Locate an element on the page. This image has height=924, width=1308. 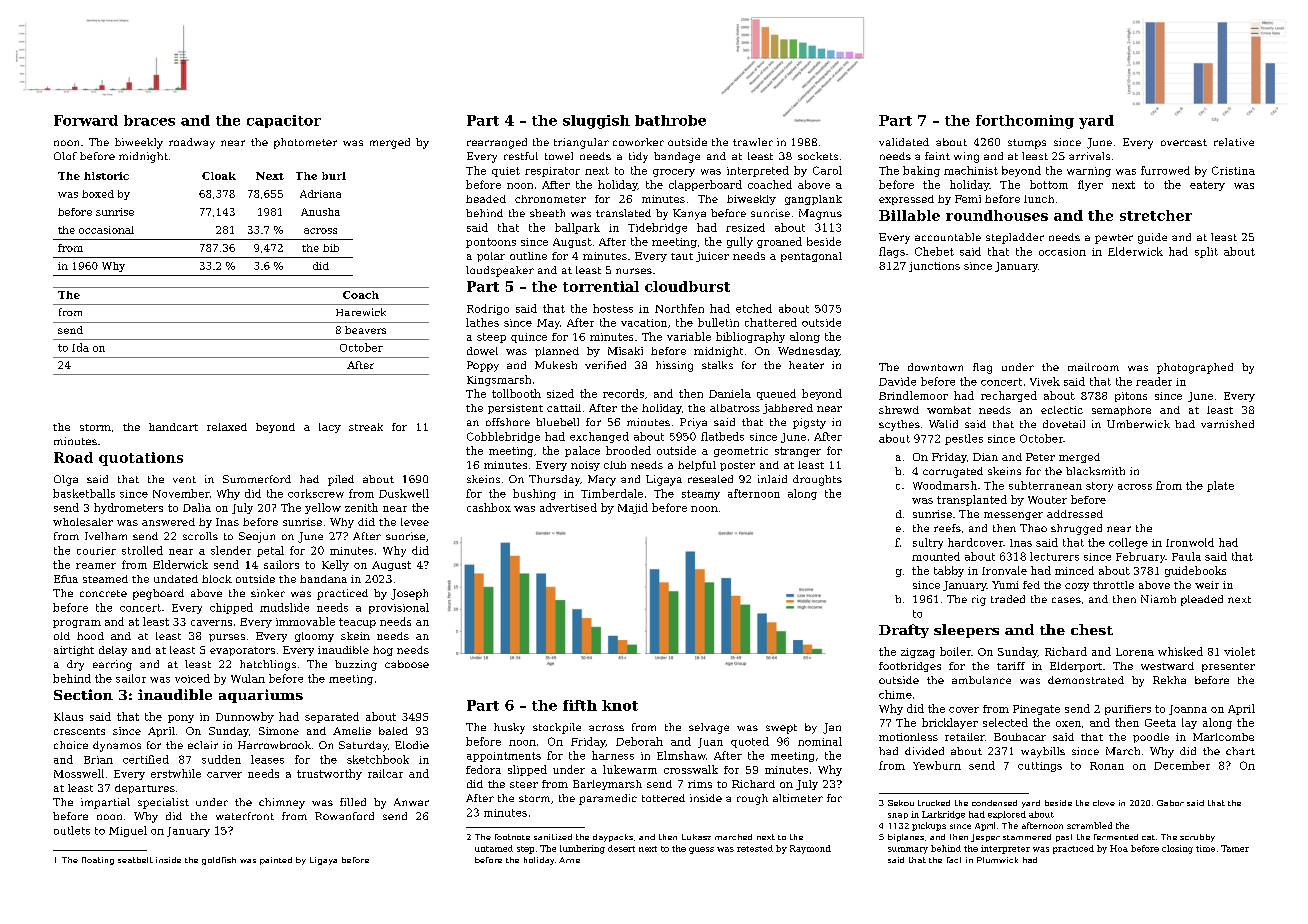
furrowed is located at coordinates (1165, 170).
